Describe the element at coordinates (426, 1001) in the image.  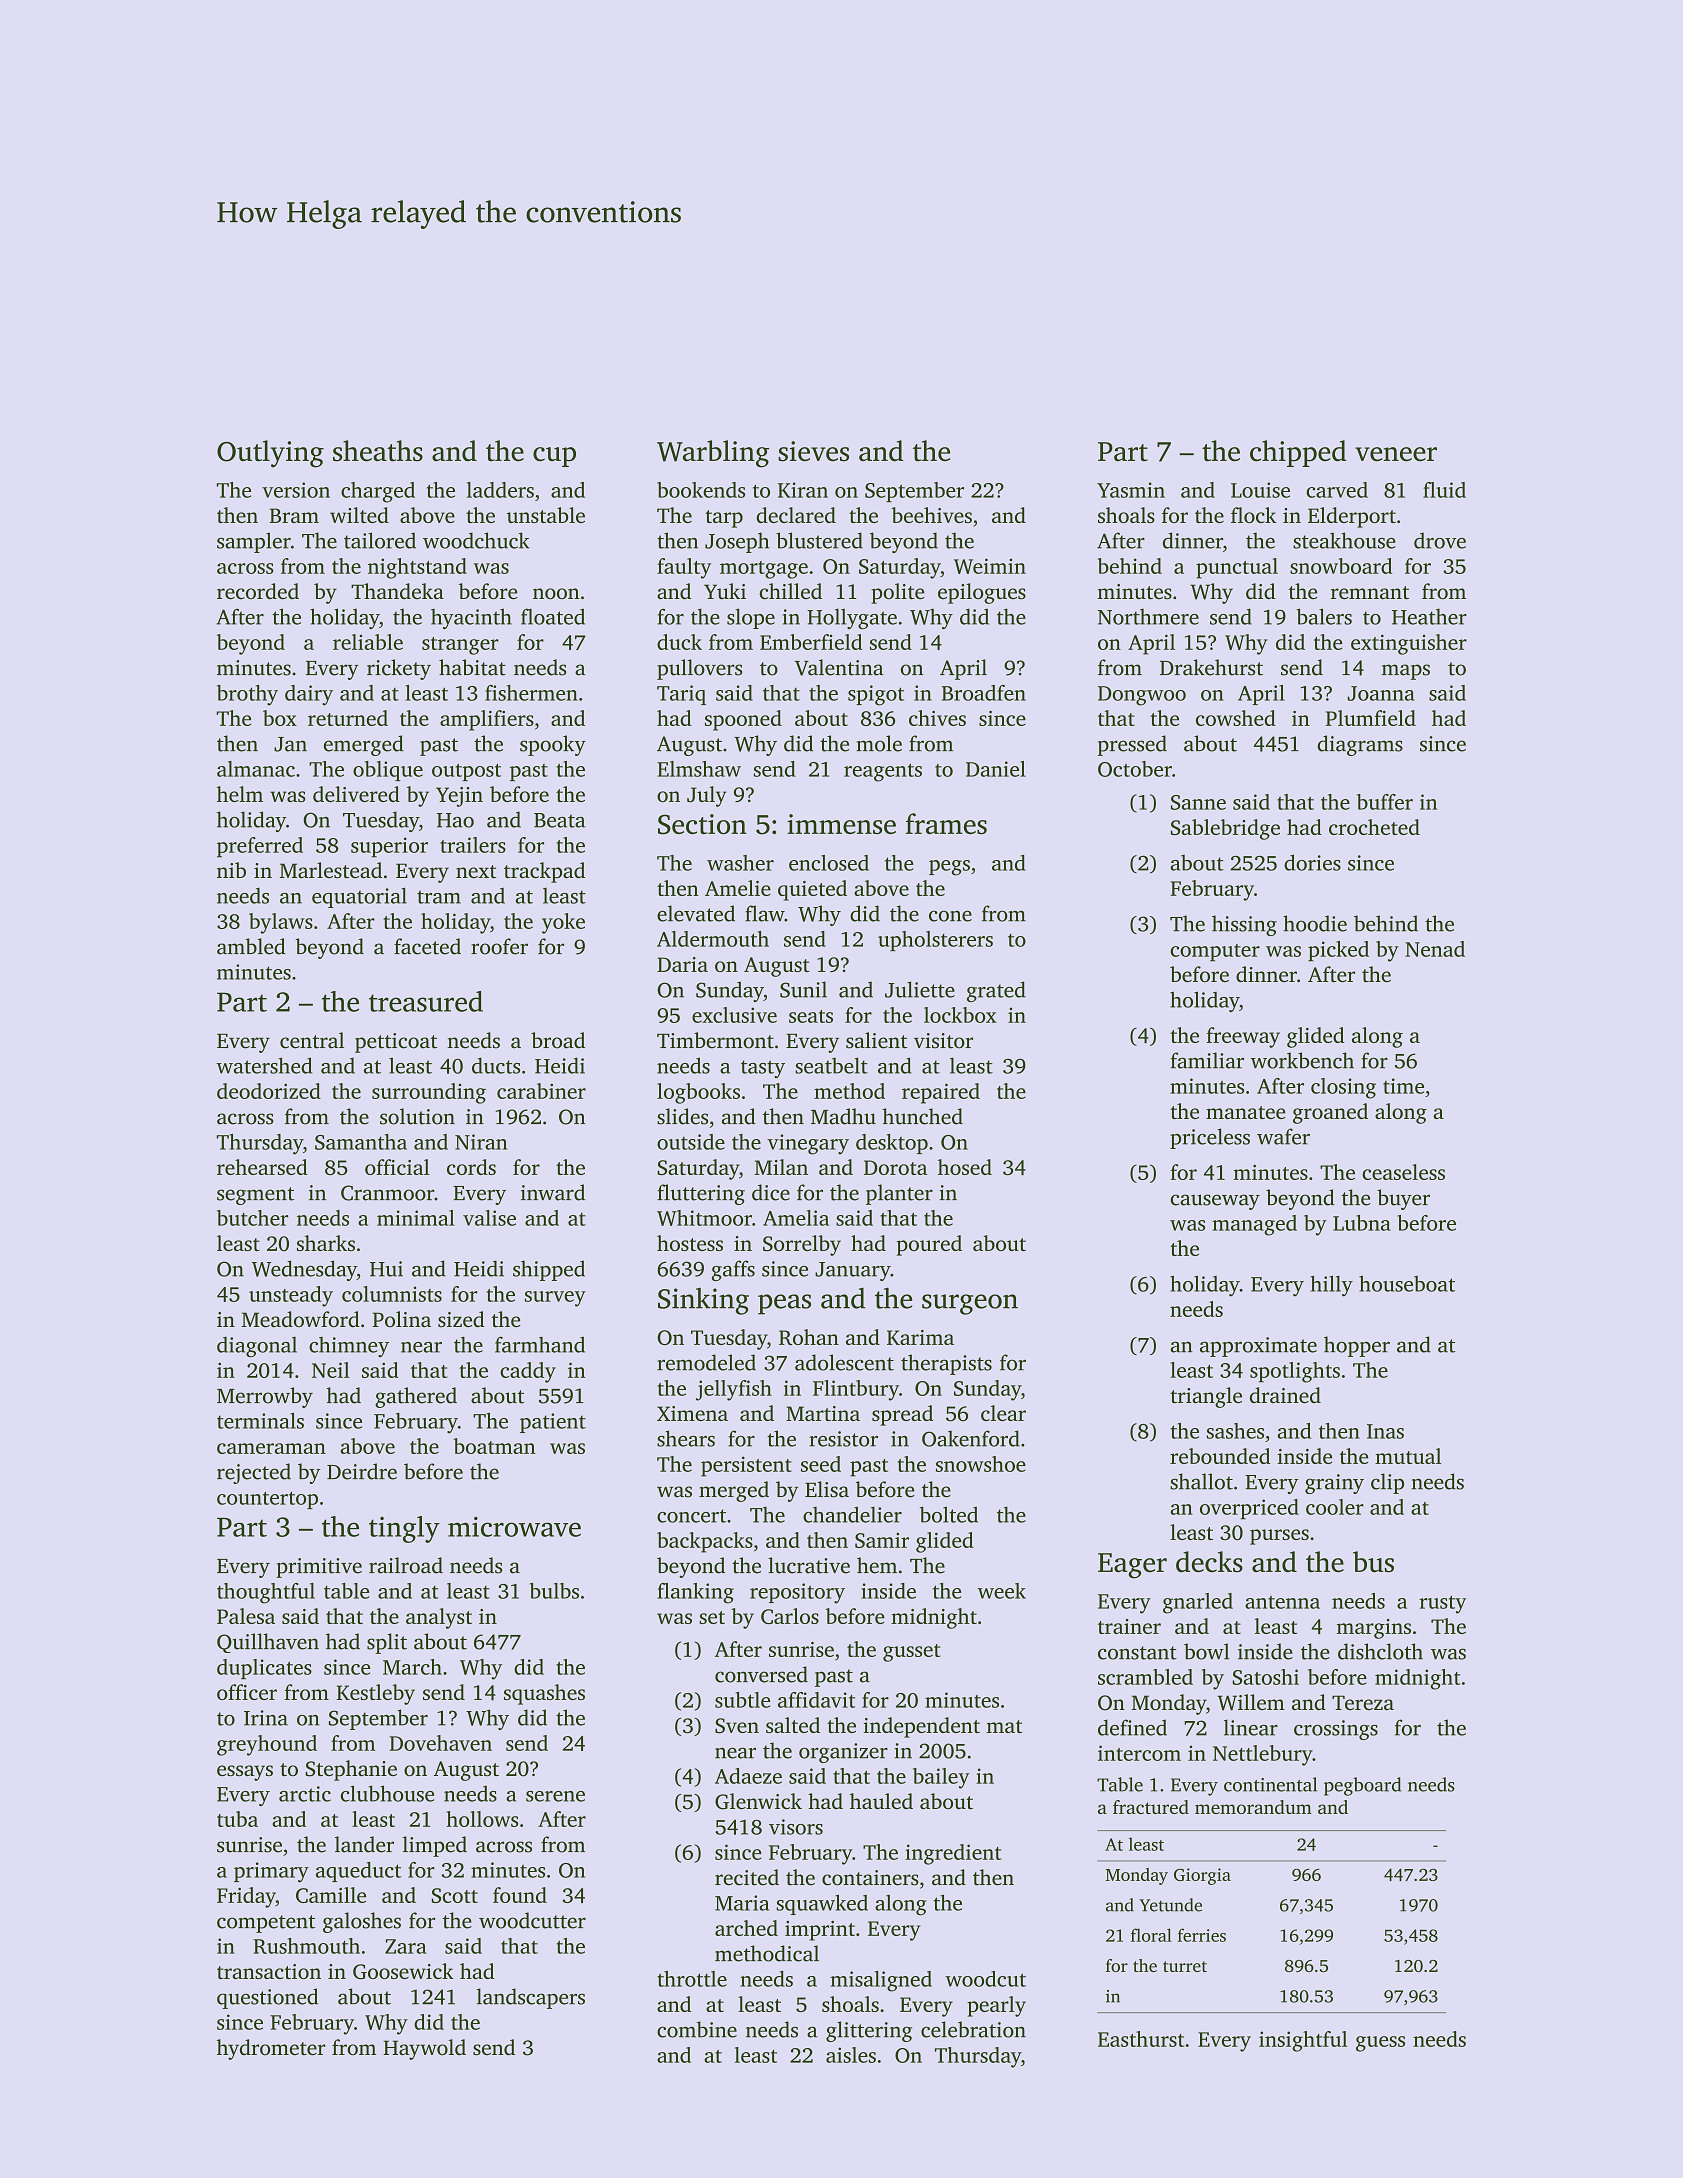
I see `treasured` at that location.
